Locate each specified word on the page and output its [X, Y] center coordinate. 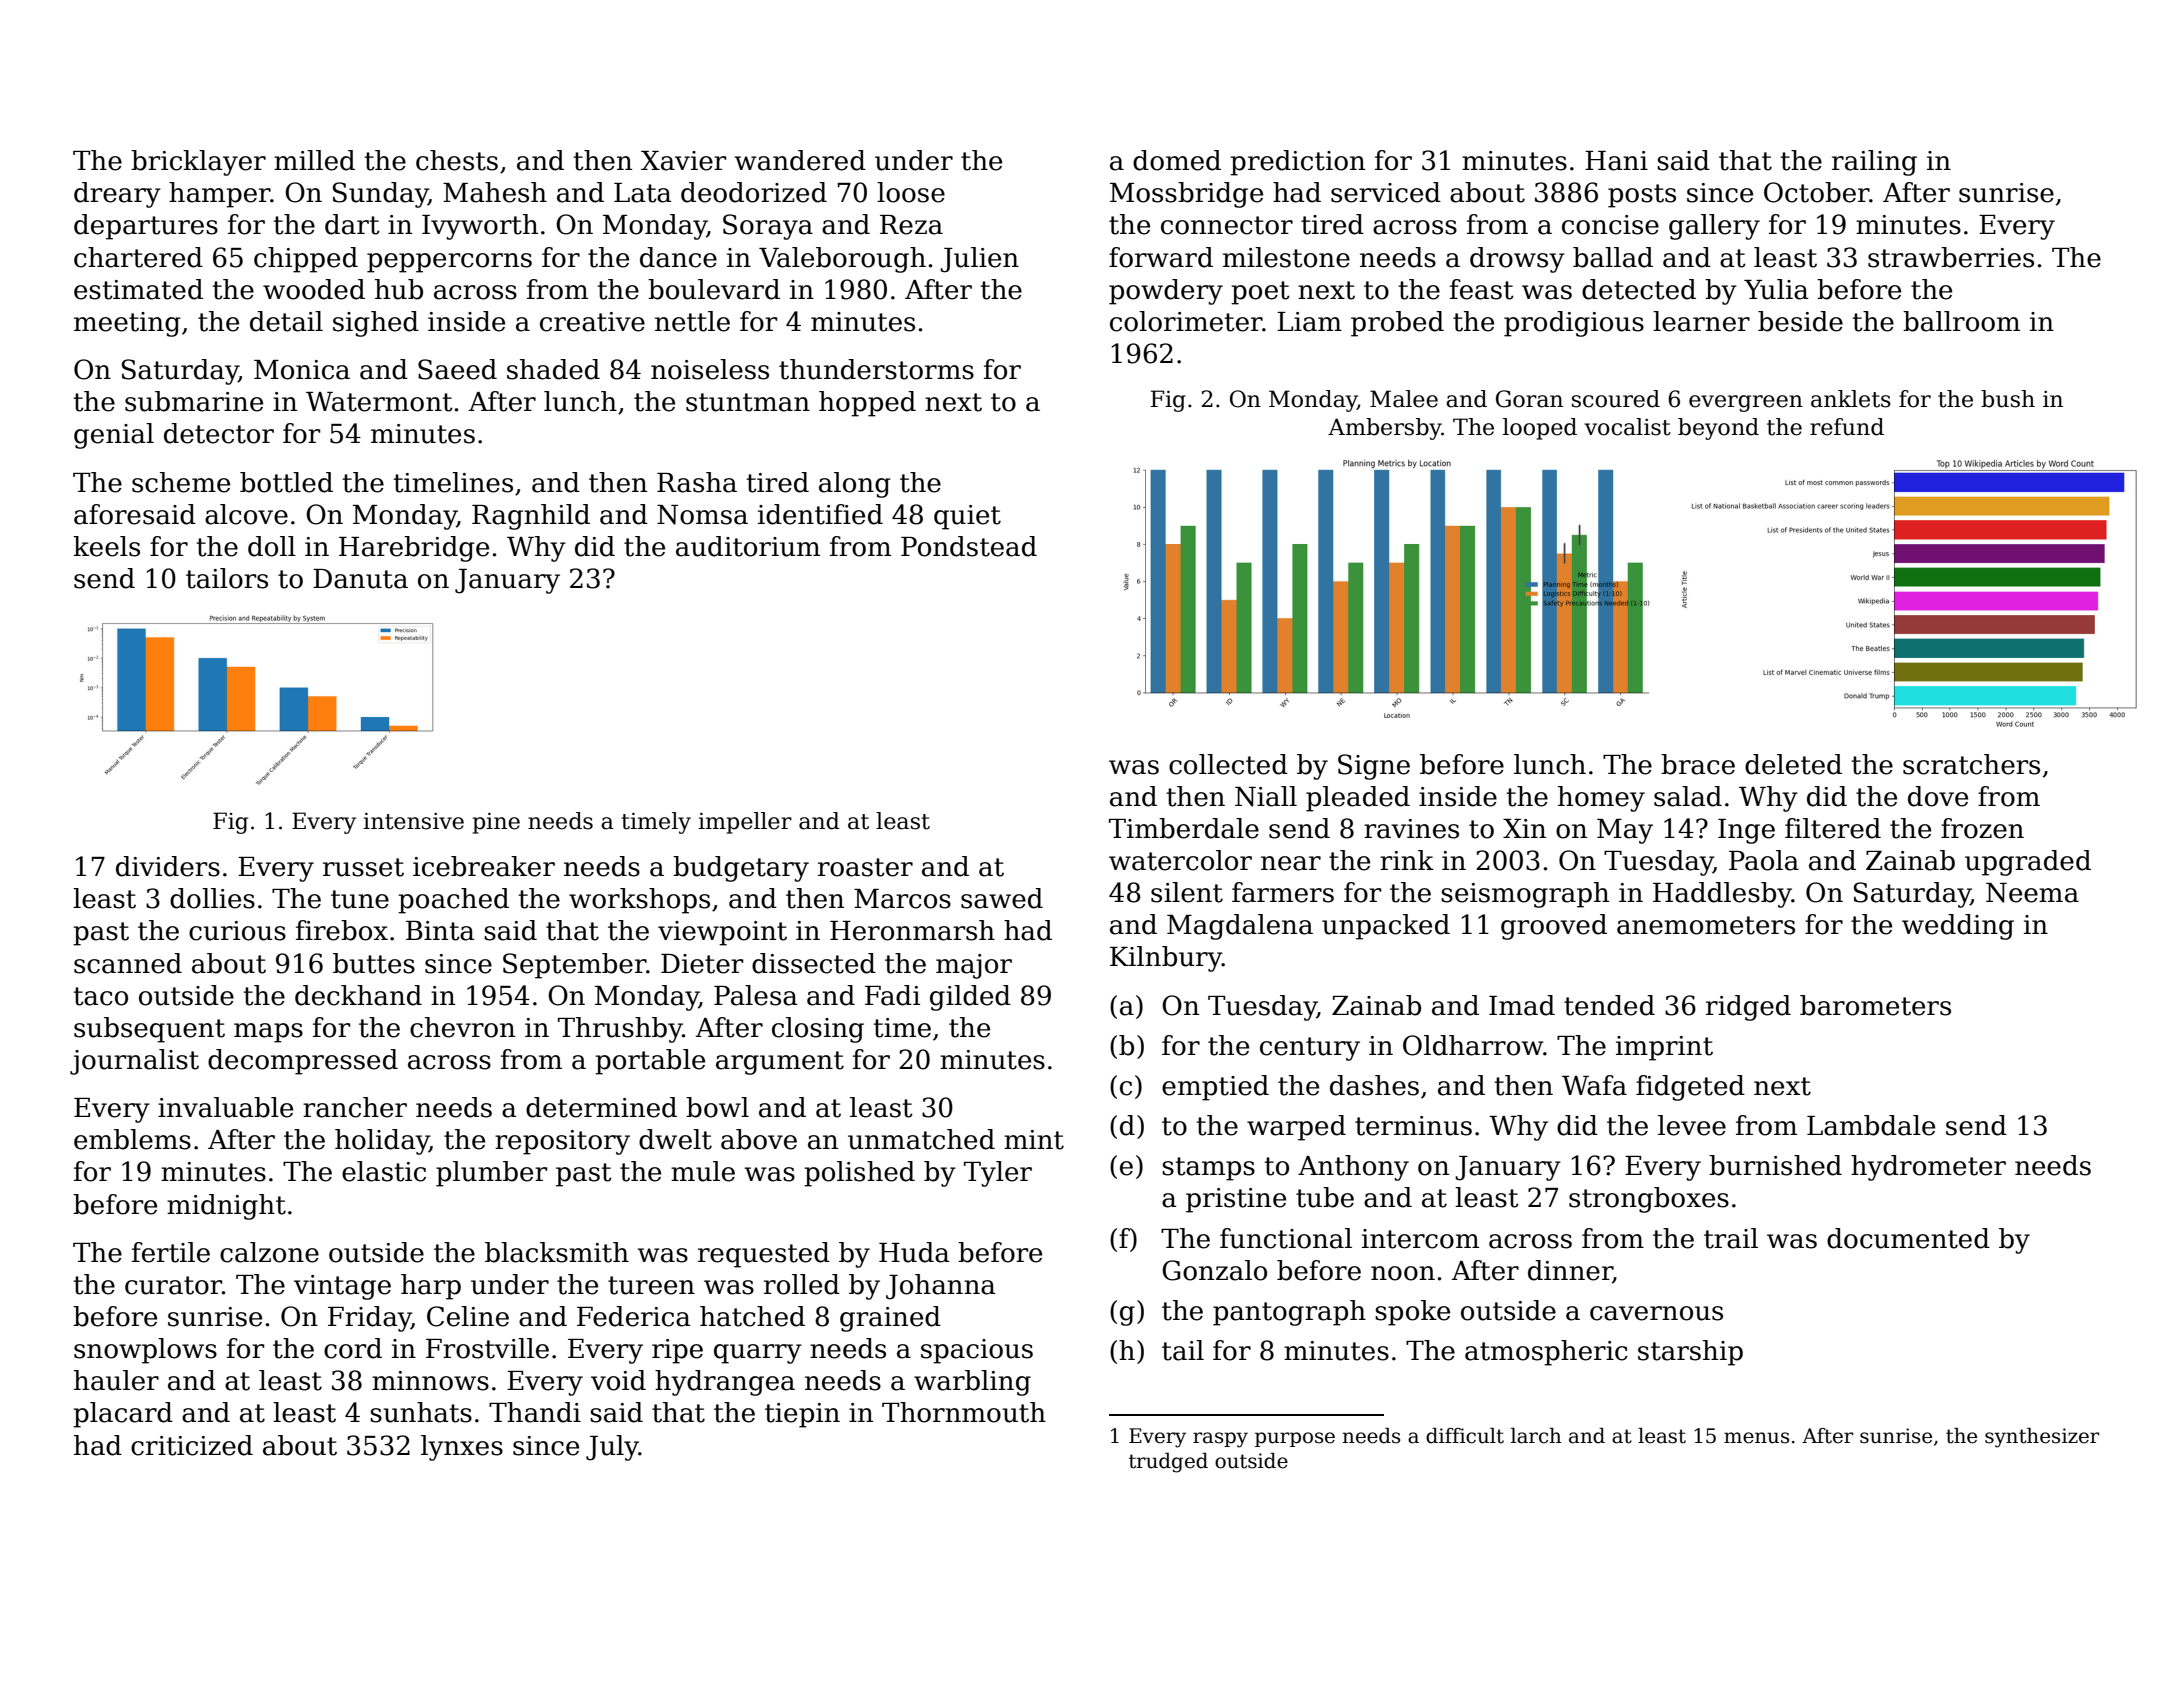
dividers [168, 866]
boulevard [714, 289]
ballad [1613, 257]
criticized [192, 1445]
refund [1847, 427]
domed [1177, 160]
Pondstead [969, 546]
